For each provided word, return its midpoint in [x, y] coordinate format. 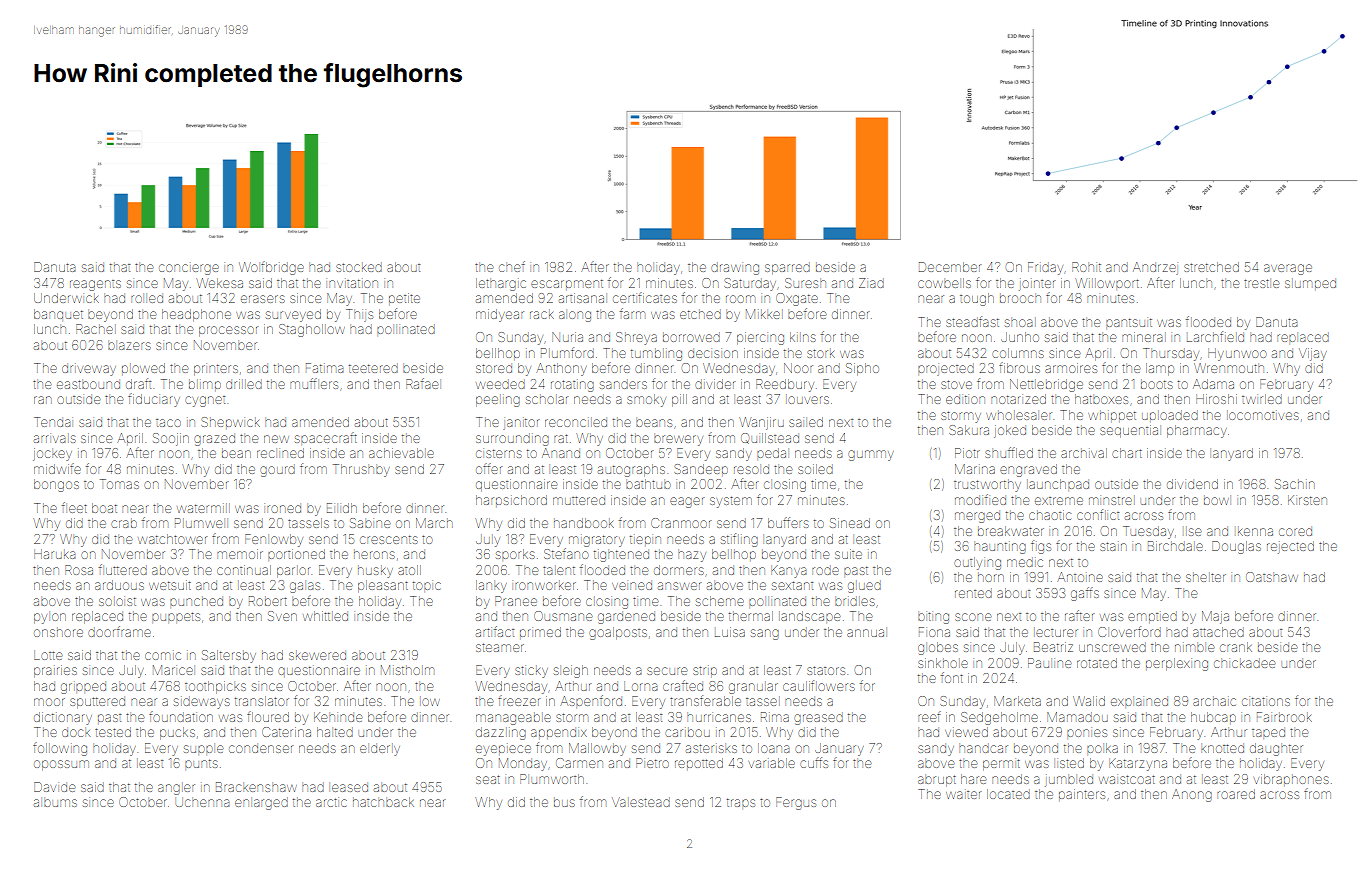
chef [512, 266]
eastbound [88, 384]
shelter [1206, 577]
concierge [189, 269]
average [1288, 269]
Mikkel [763, 314]
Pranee [516, 601]
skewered [317, 656]
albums [55, 803]
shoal [1019, 323]
